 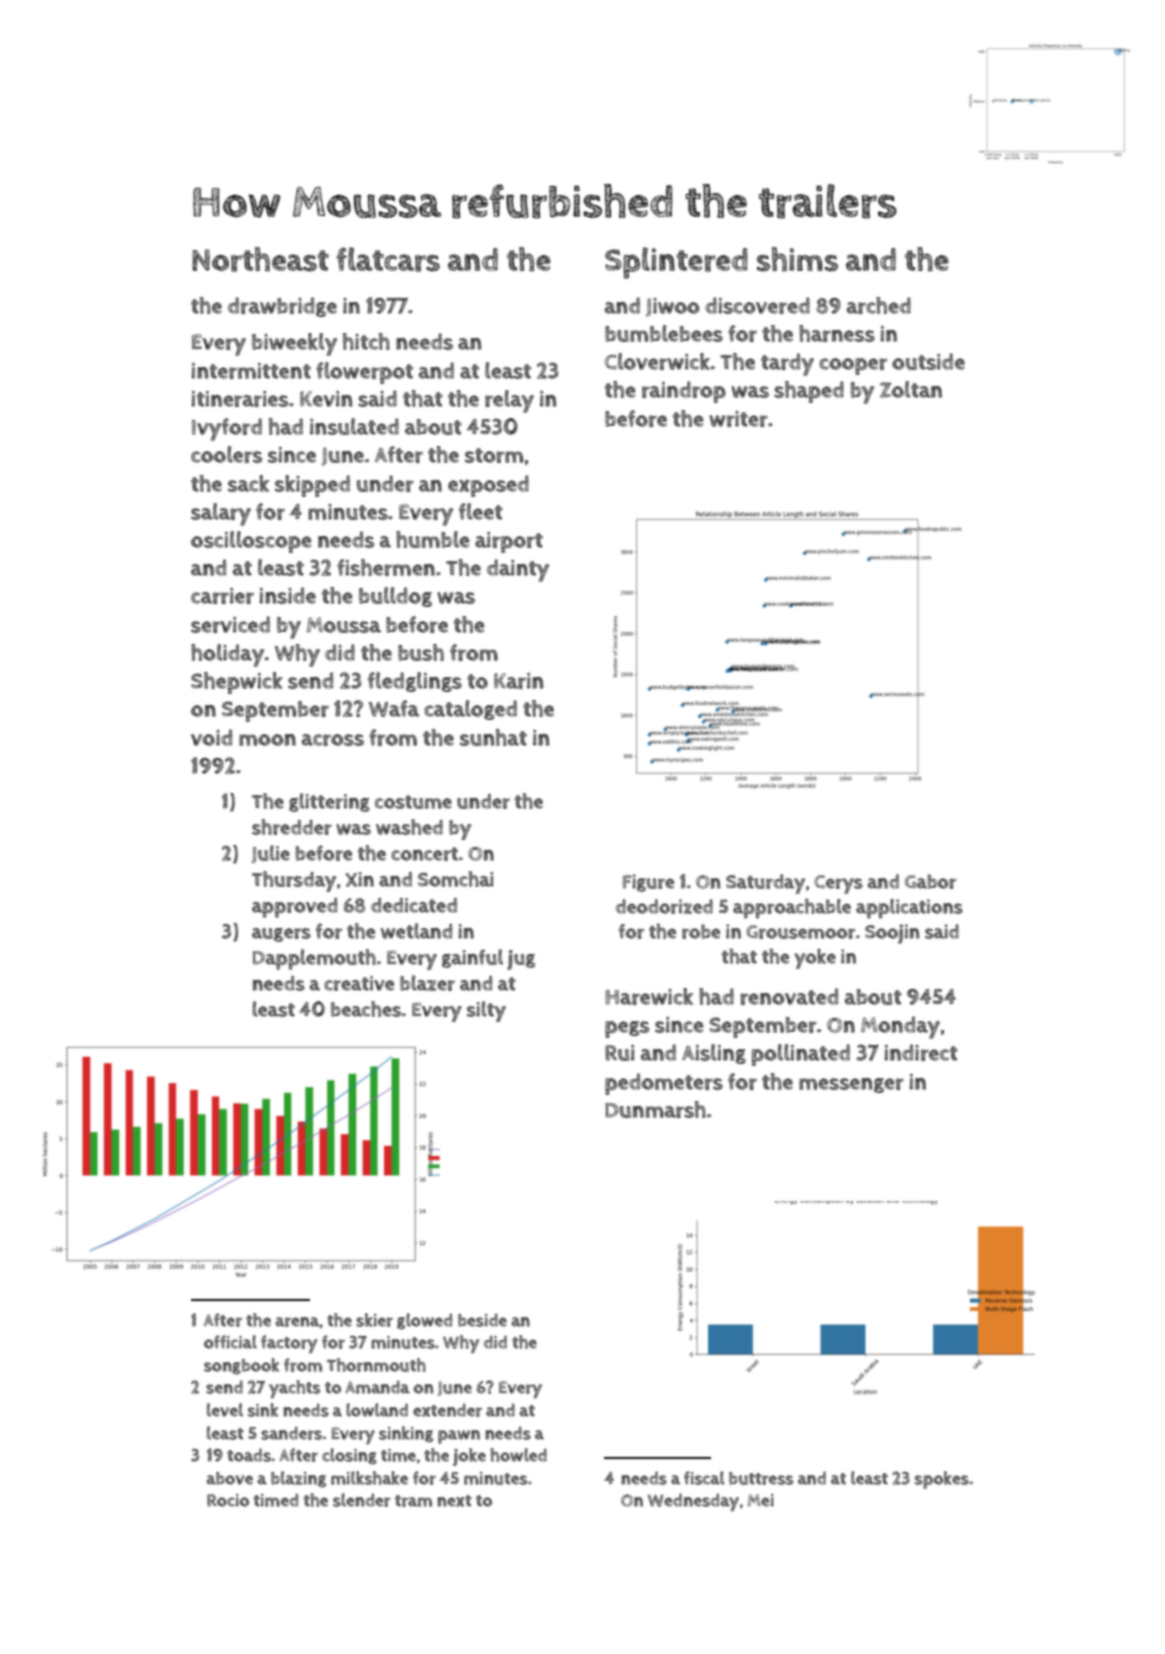 What do you see at coordinates (676, 263) in the page?
I see `Splintered` at bounding box center [676, 263].
